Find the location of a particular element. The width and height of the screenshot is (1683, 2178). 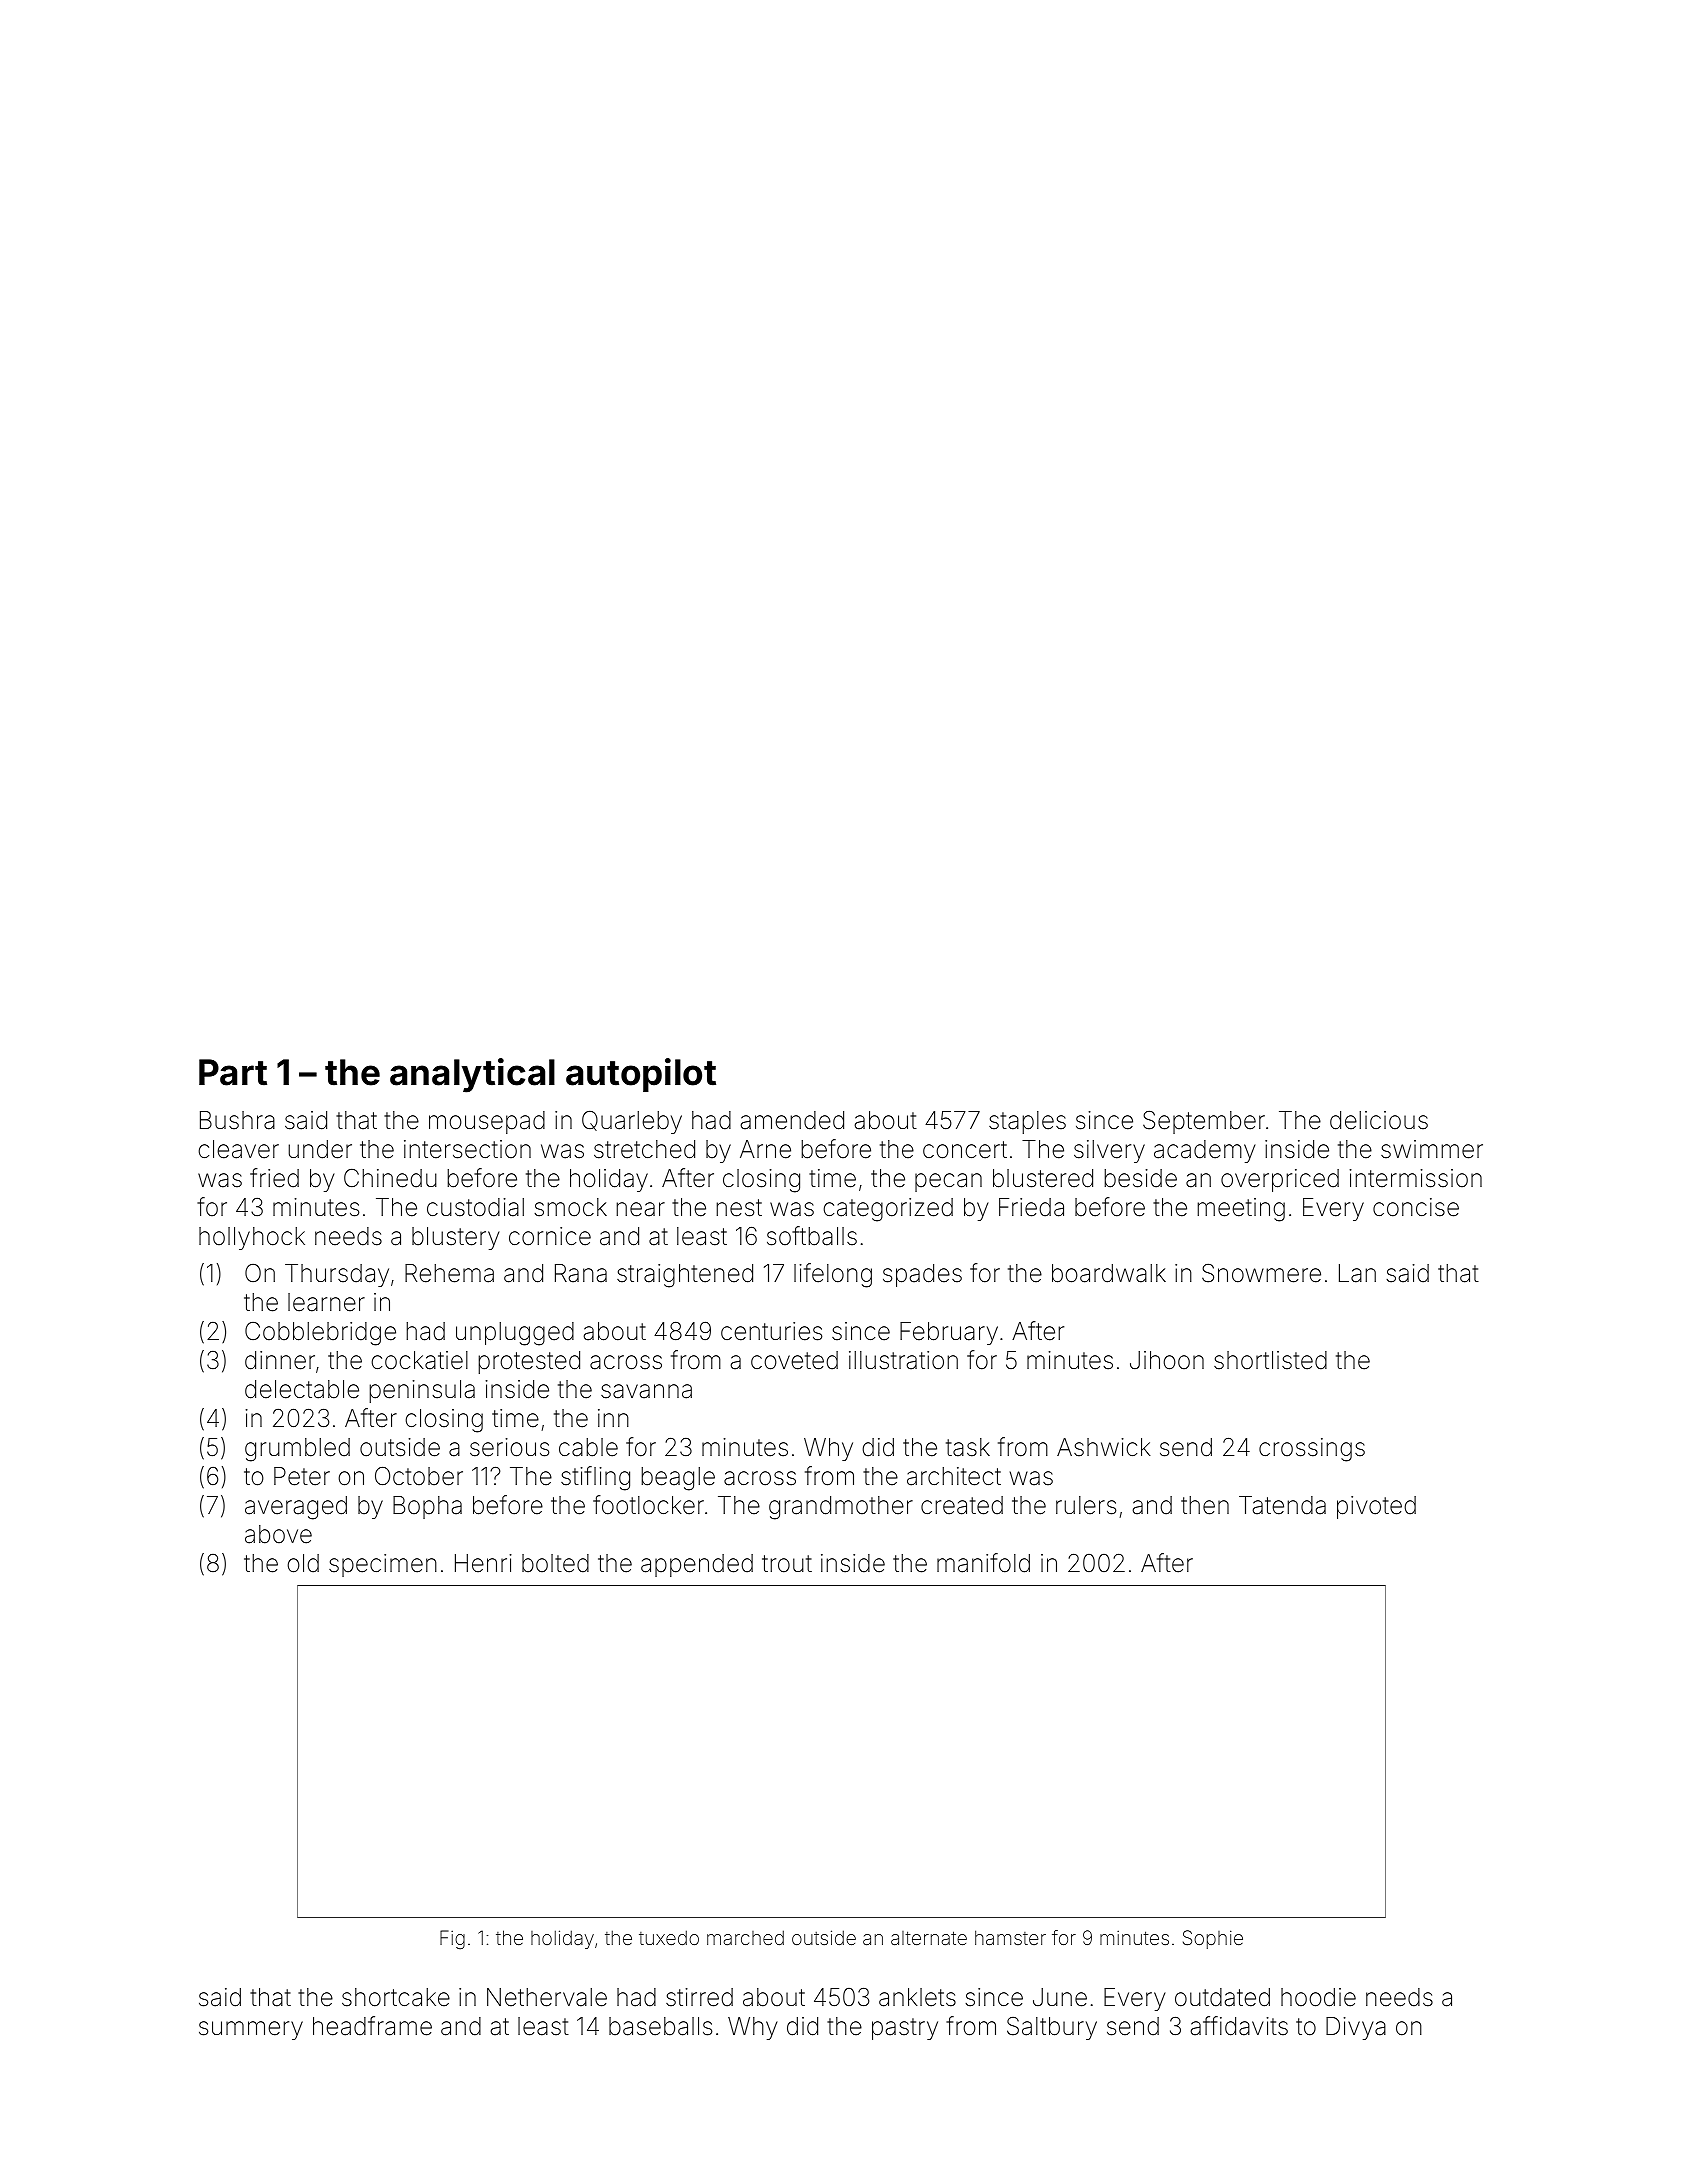

September is located at coordinates (1204, 1122).
